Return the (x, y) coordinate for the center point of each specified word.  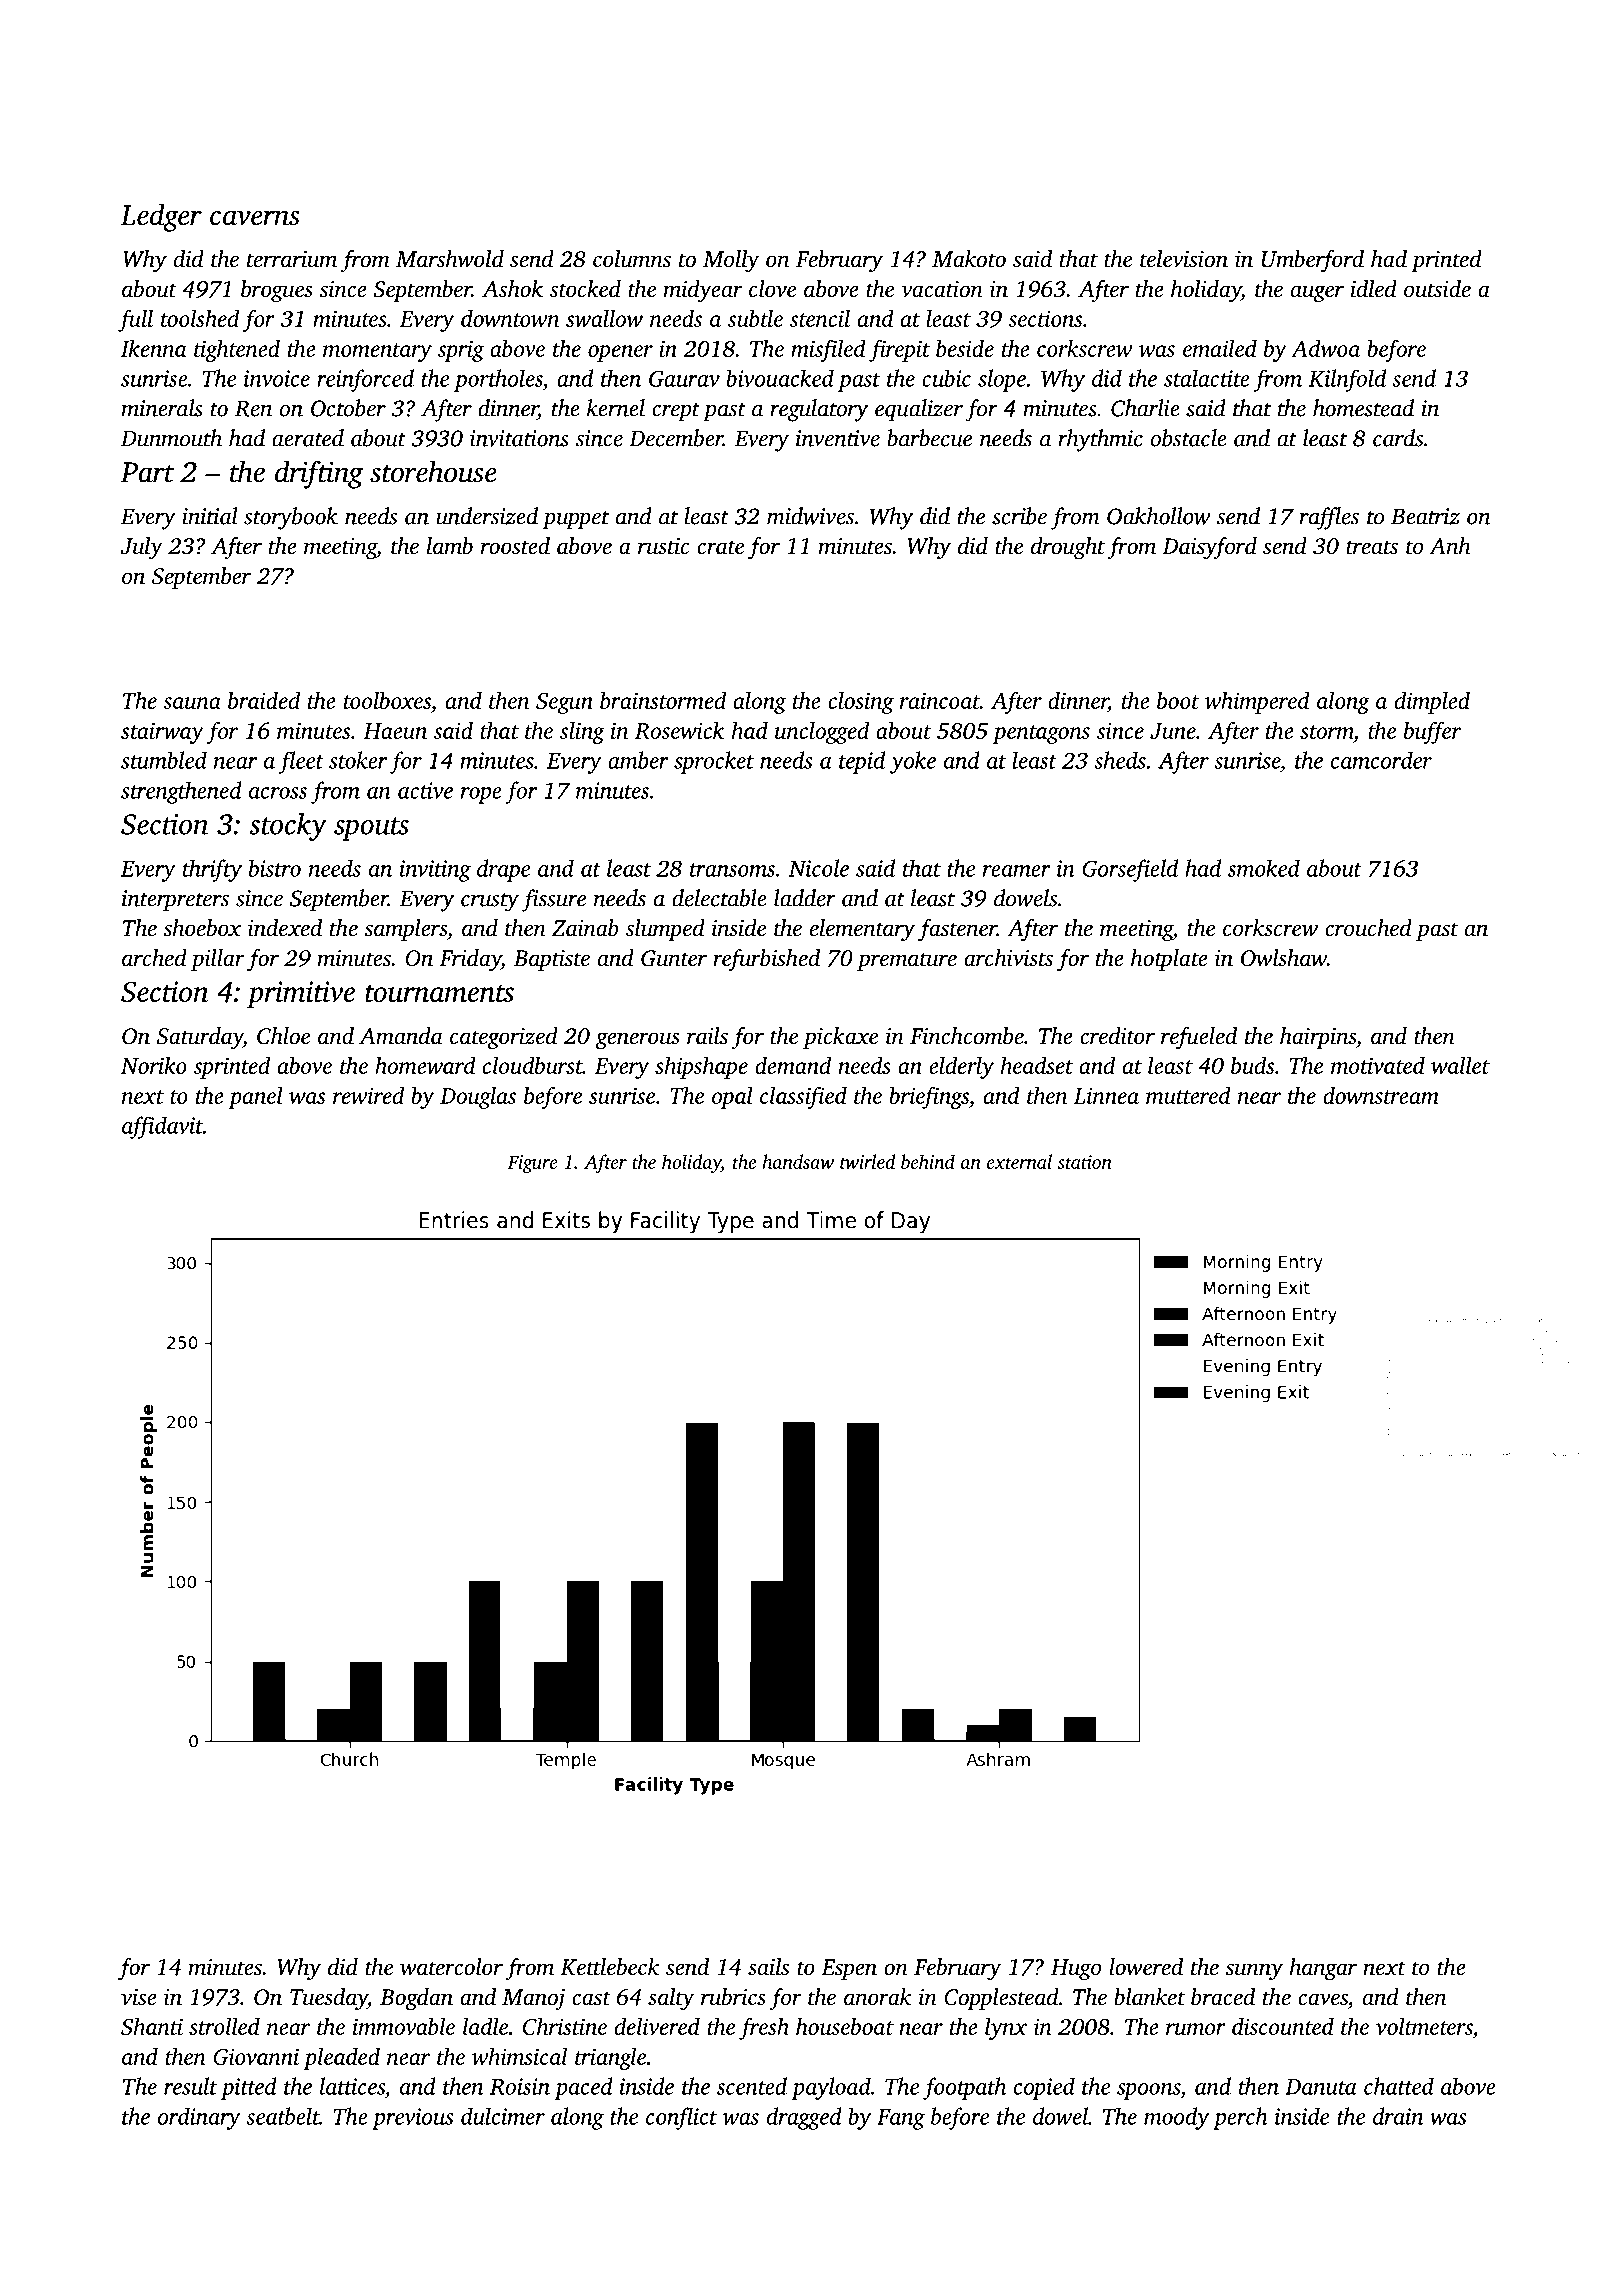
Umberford (1313, 261)
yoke (913, 762)
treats (1372, 547)
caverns (255, 218)
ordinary (199, 2118)
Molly (731, 261)
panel (255, 1097)
